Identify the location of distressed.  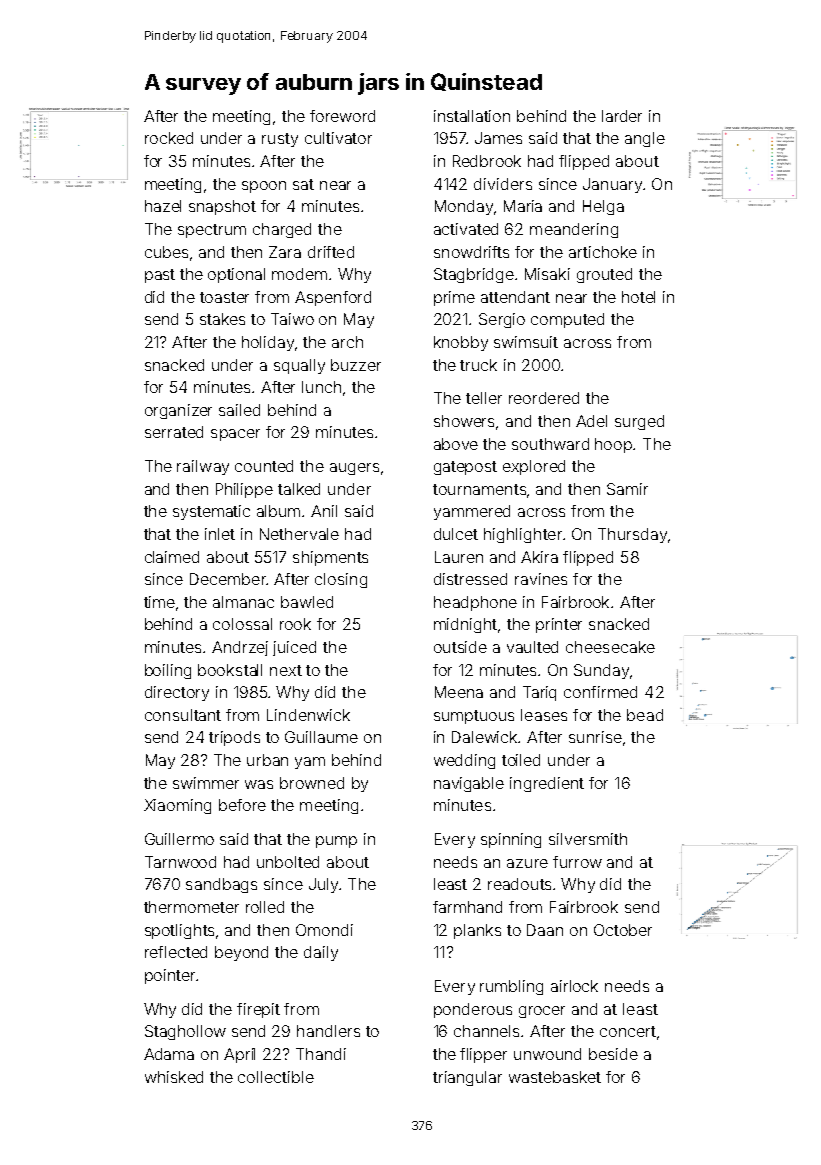
(470, 579).
